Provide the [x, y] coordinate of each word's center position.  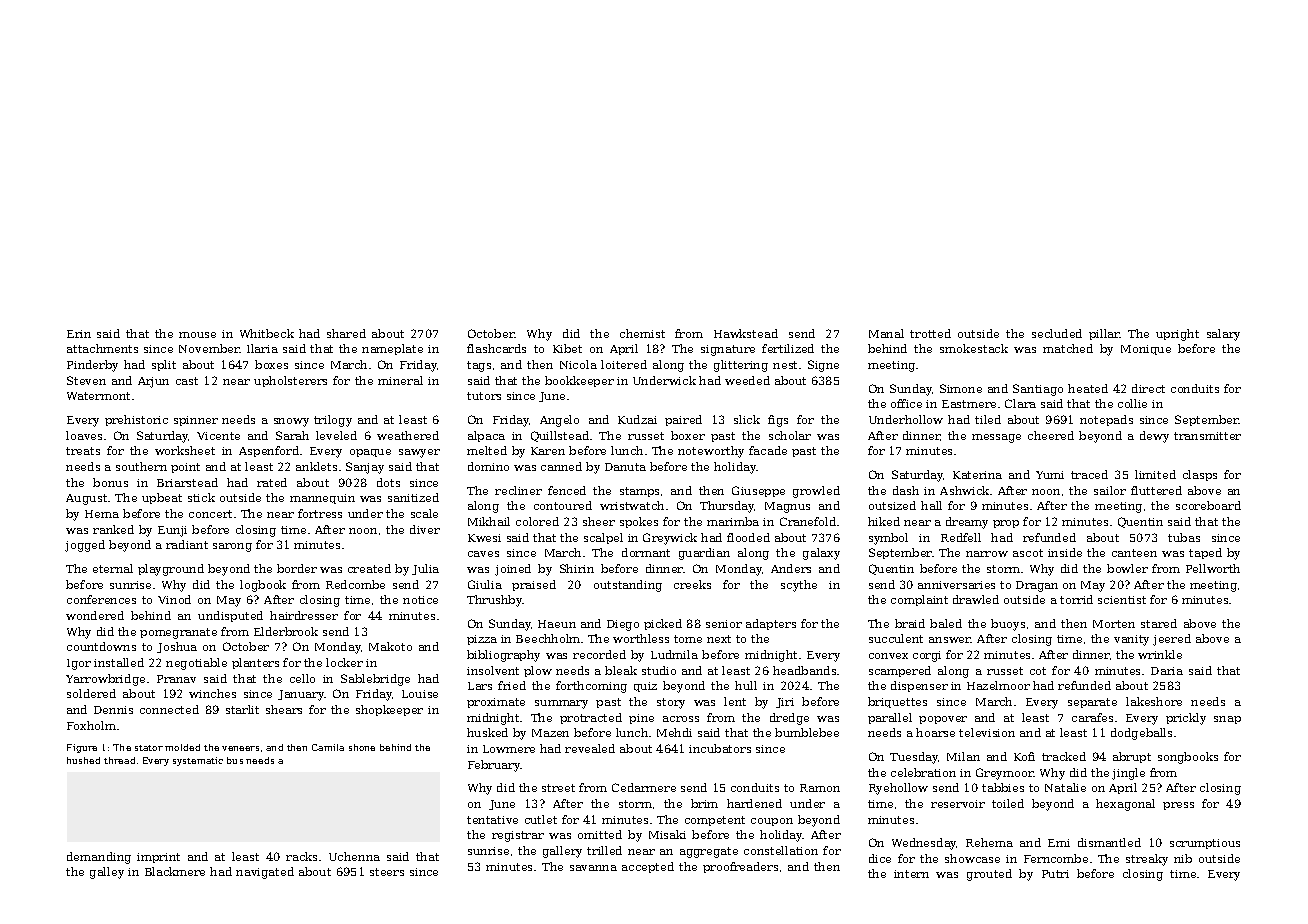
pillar [1104, 334]
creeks [692, 584]
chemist [642, 333]
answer [950, 640]
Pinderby [92, 366]
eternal [113, 568]
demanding [99, 858]
